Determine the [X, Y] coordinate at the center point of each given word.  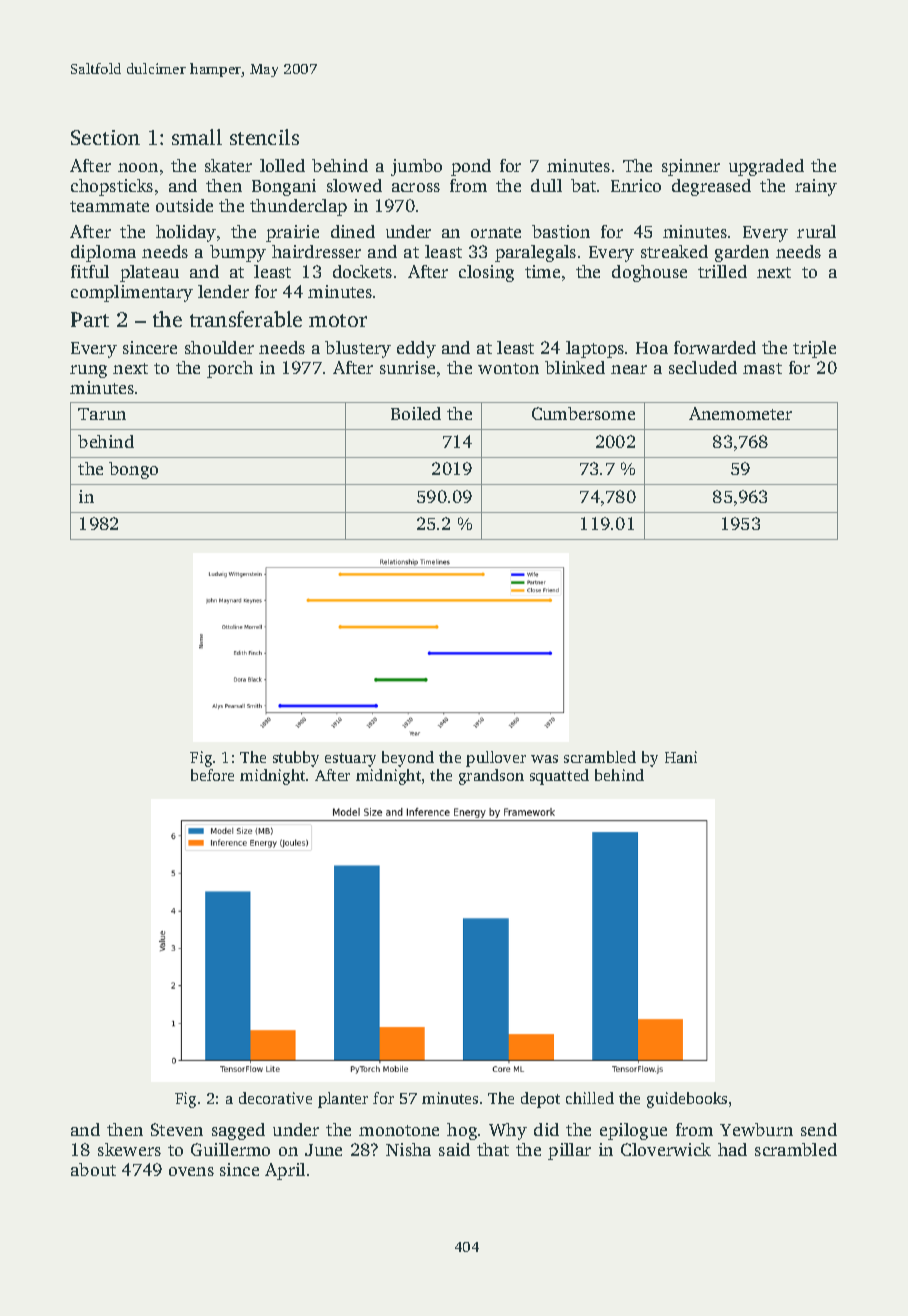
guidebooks [687, 1100]
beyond [408, 759]
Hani [681, 757]
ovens [191, 1171]
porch [230, 369]
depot [540, 1100]
